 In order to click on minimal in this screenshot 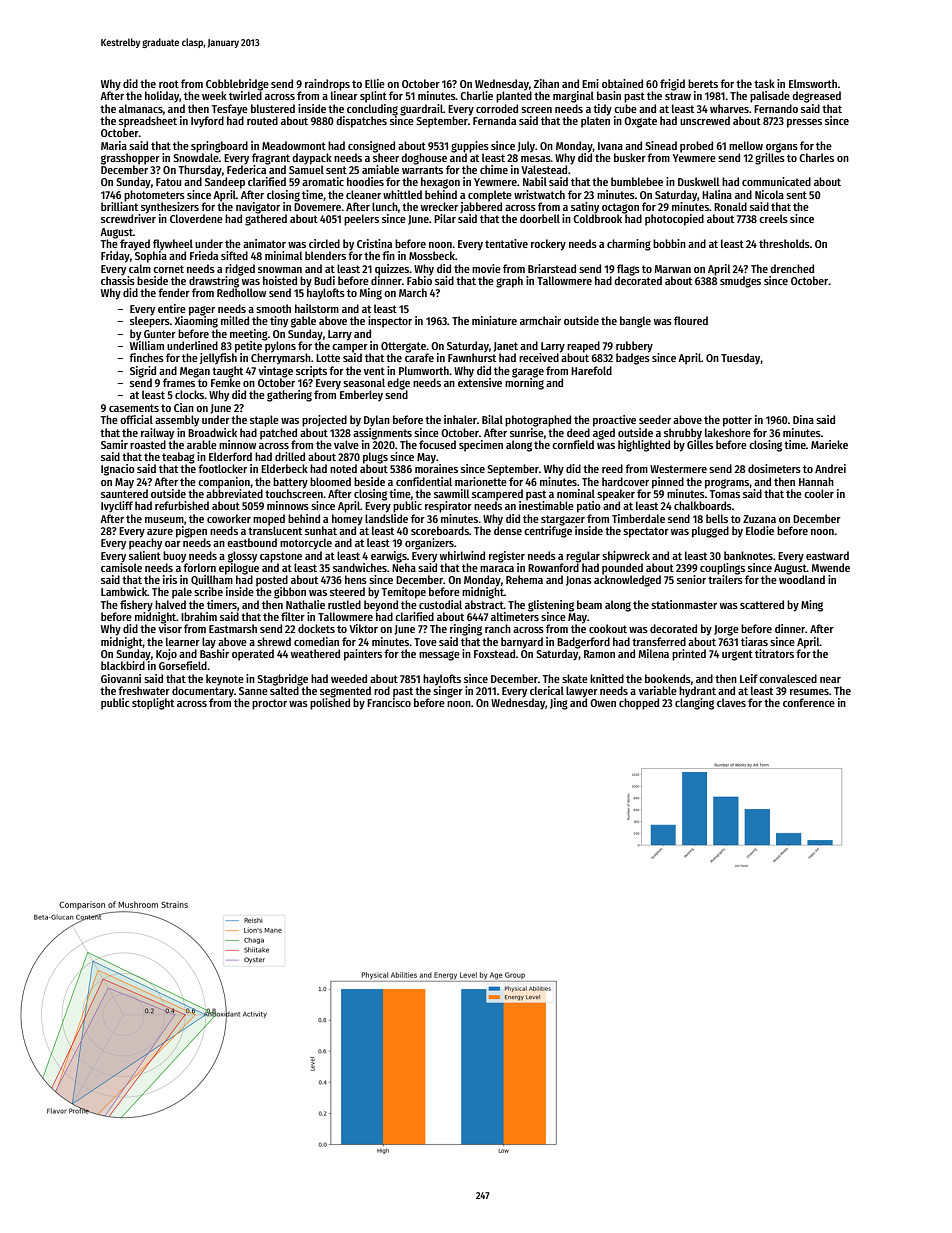, I will do `click(283, 255)`.
